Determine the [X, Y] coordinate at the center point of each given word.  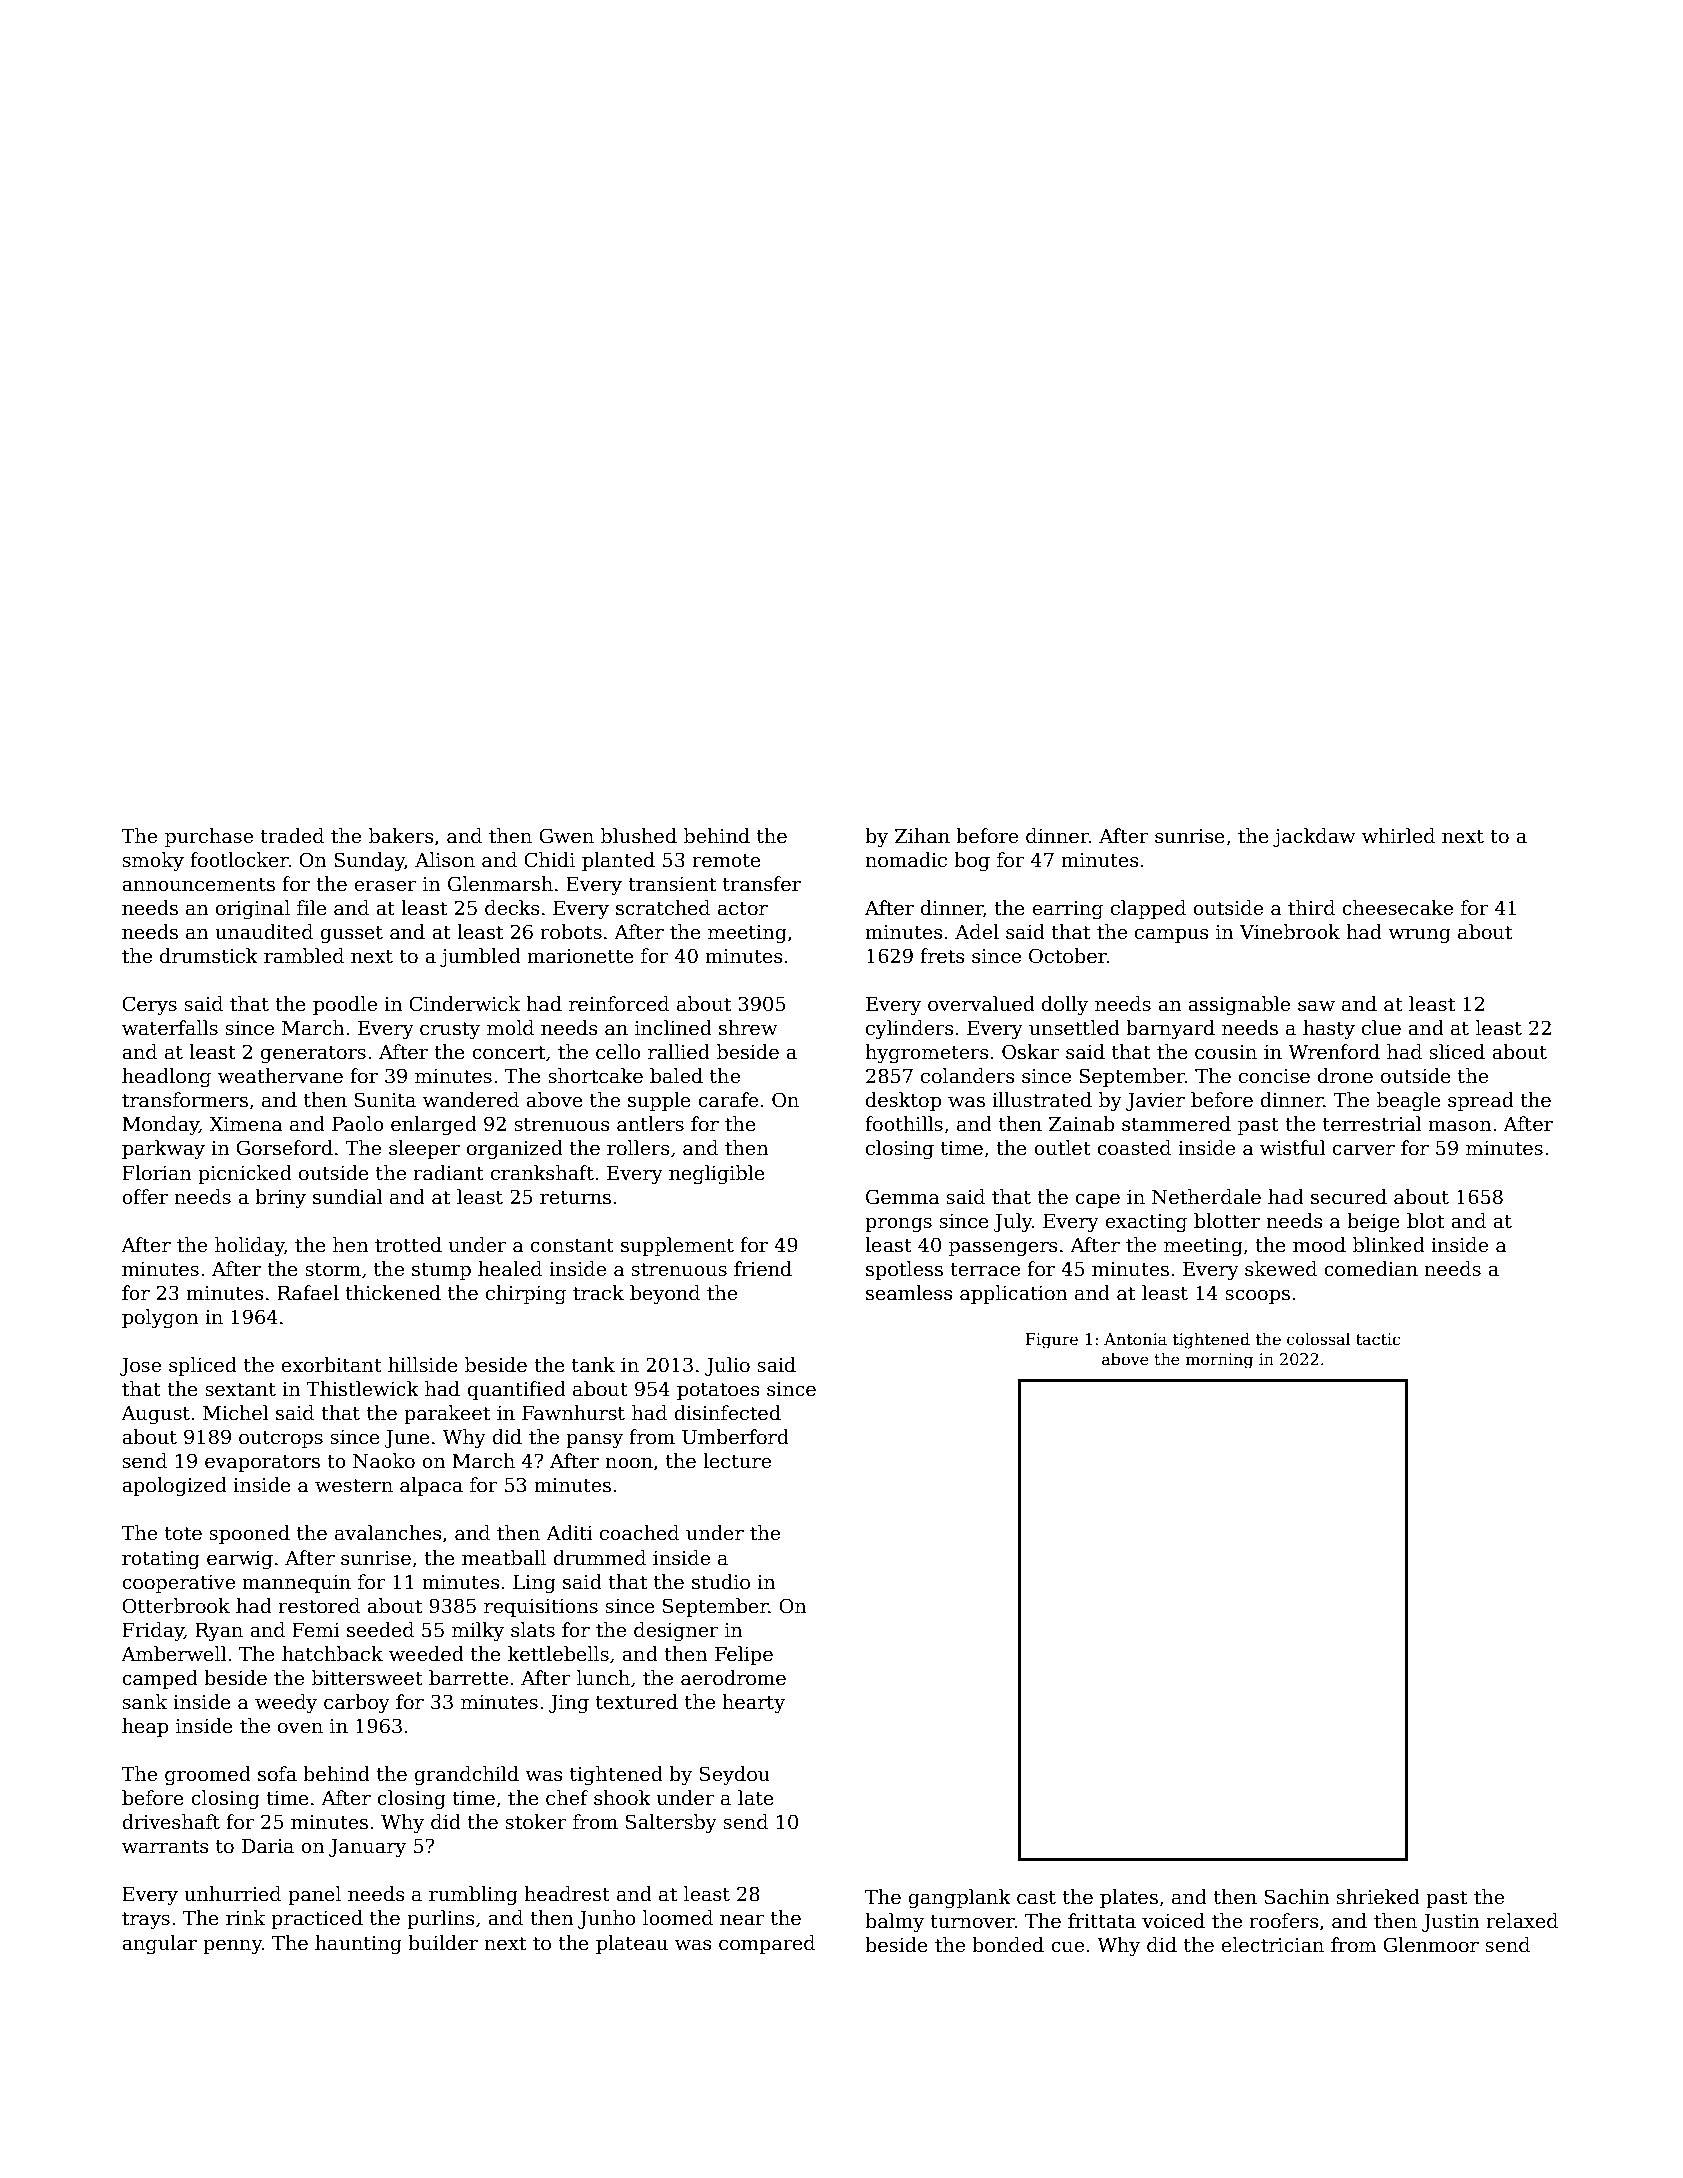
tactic [1378, 1339]
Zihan [922, 836]
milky [478, 1631]
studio [721, 1582]
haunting [358, 1944]
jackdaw [1314, 837]
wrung [1419, 936]
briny [280, 1198]
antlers [650, 1124]
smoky [153, 861]
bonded [1008, 1945]
